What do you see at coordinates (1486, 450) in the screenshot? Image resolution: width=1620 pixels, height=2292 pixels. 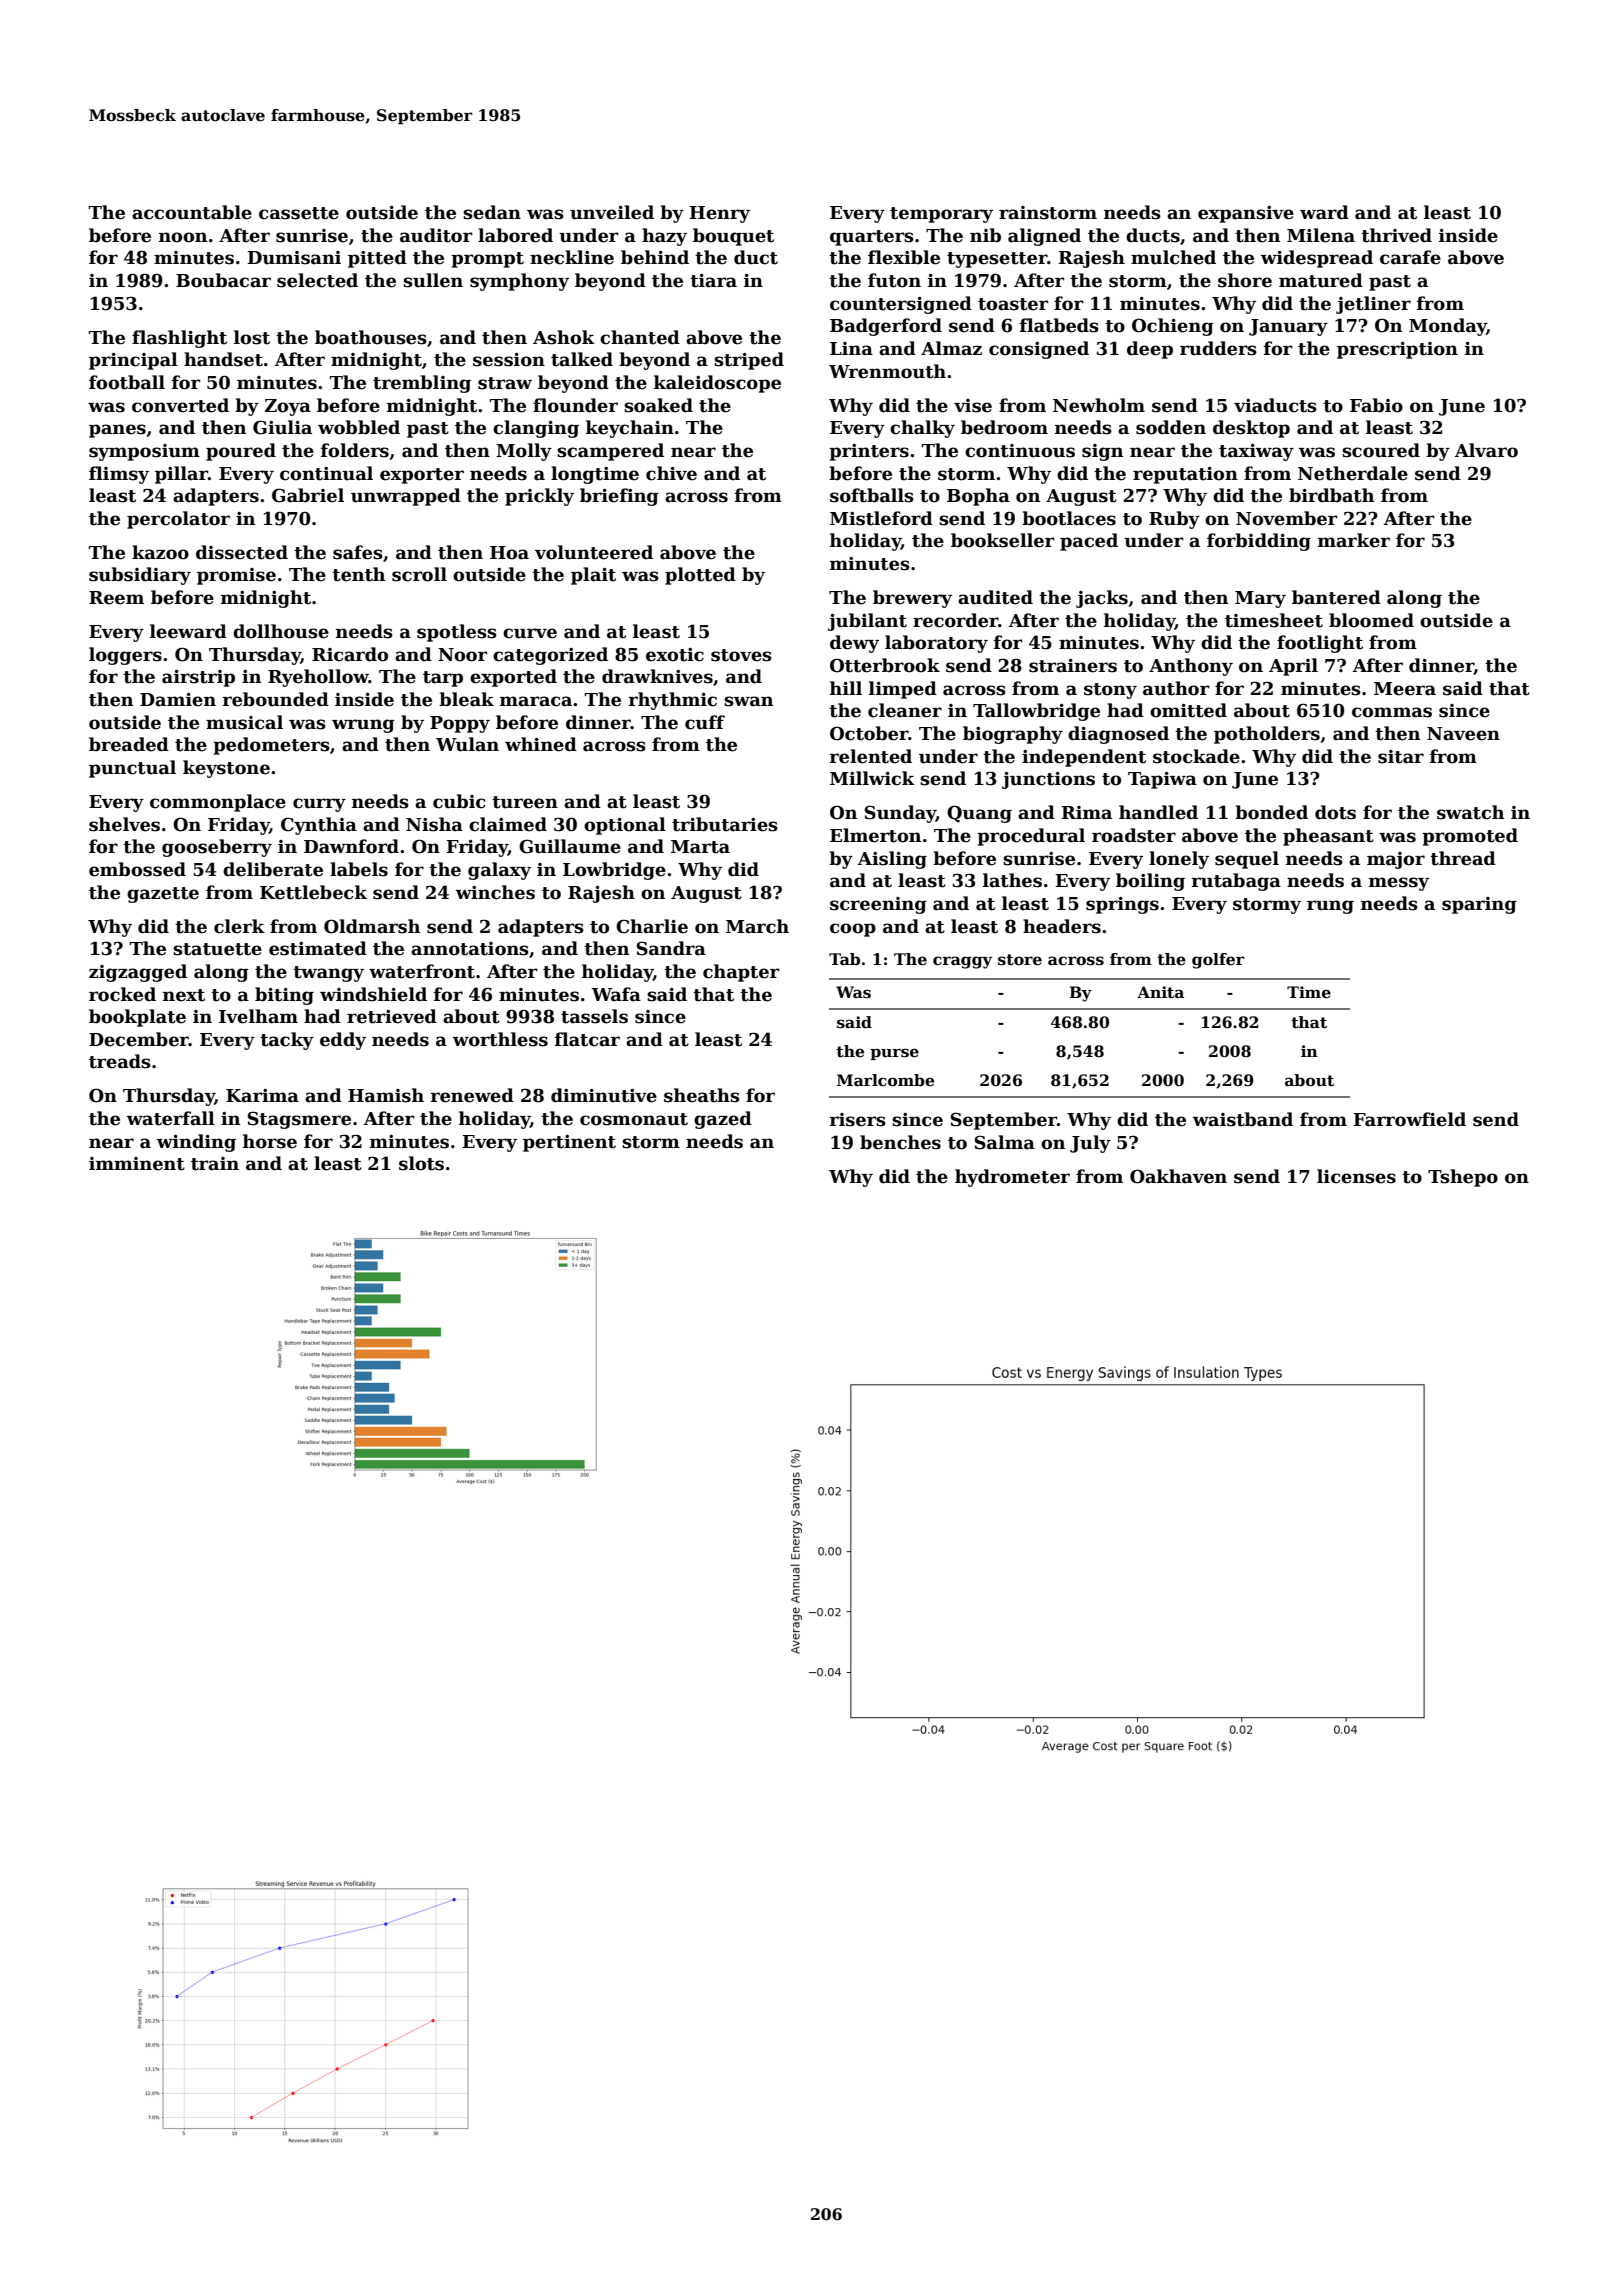 I see `Alvaro` at bounding box center [1486, 450].
